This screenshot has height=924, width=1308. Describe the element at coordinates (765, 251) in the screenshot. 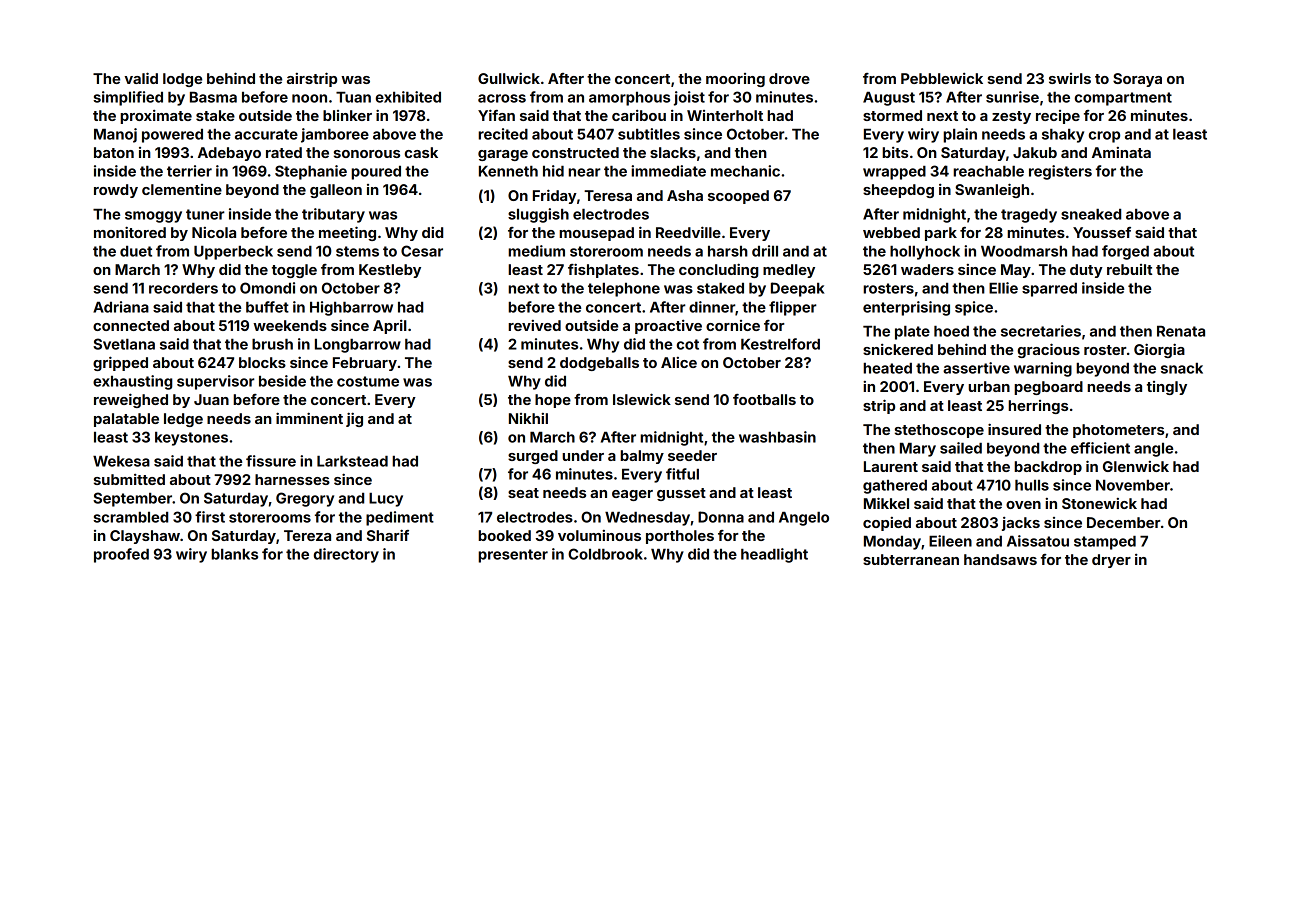

I see `drill` at that location.
